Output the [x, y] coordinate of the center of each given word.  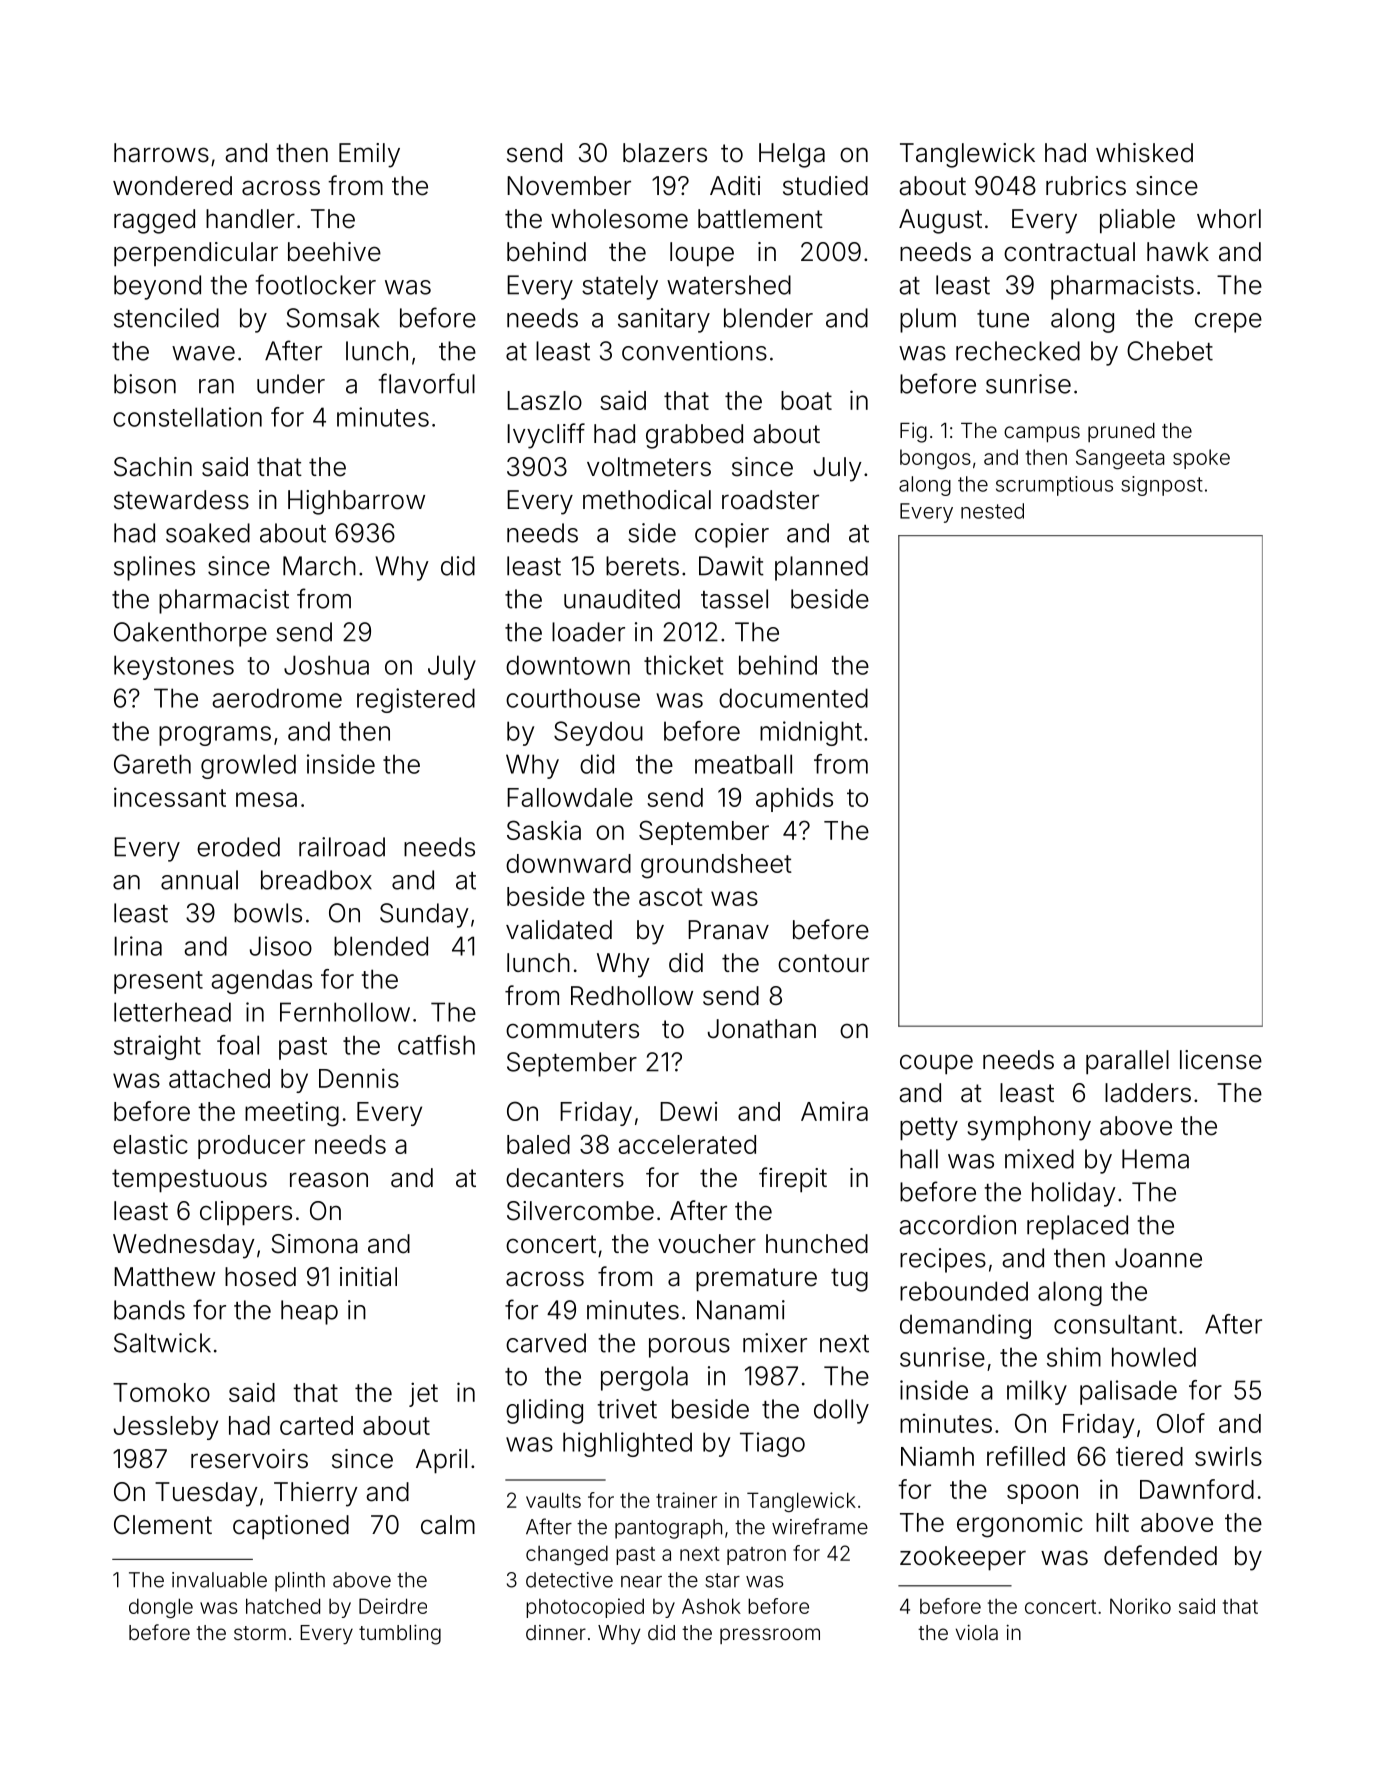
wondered [172, 186]
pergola [644, 1378]
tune [1003, 319]
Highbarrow [356, 502]
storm [260, 1633]
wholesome [619, 219]
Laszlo [544, 400]
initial [368, 1277]
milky [1037, 1392]
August [940, 221]
